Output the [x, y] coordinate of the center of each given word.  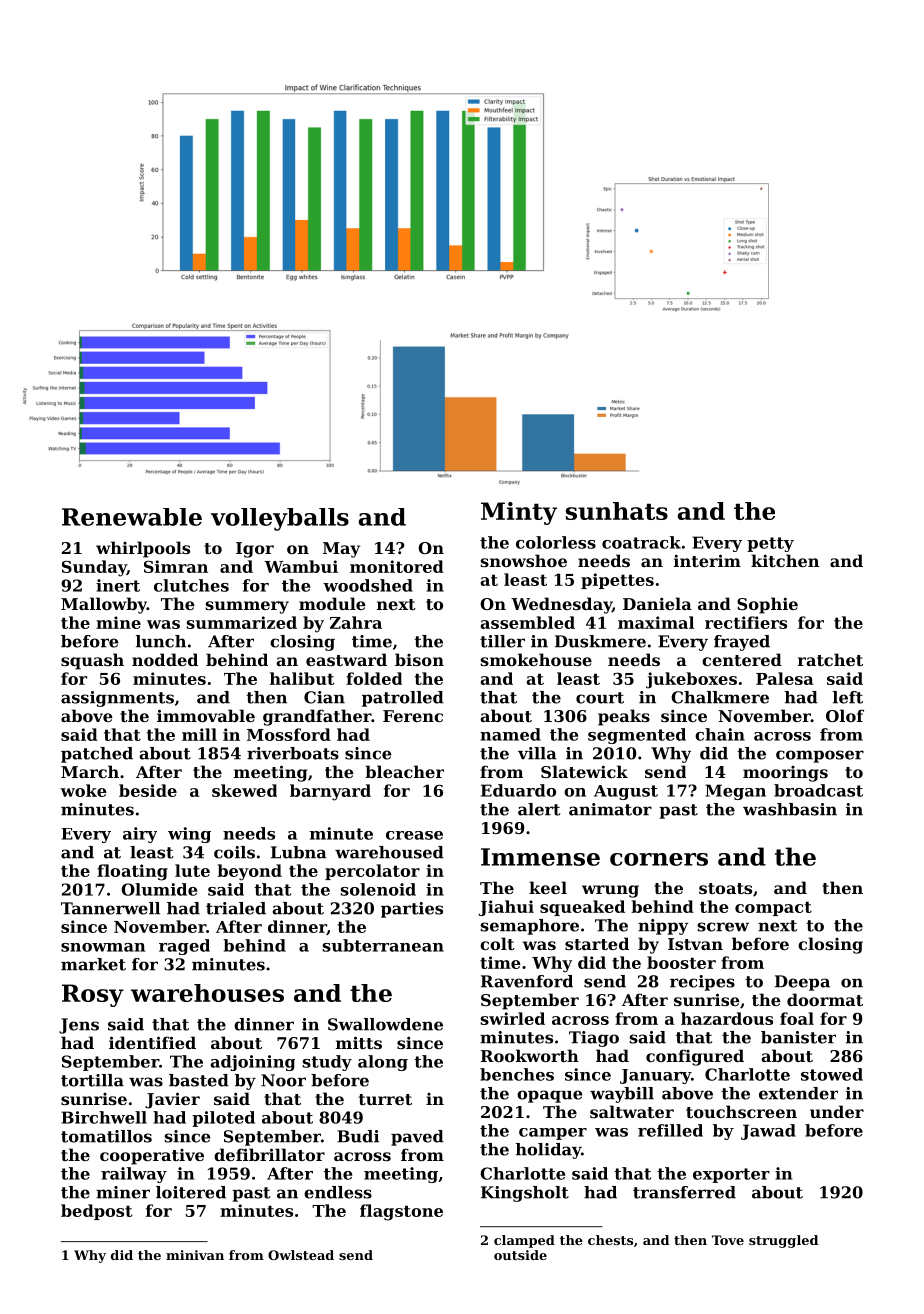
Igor [255, 550]
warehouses [207, 993]
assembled [527, 622]
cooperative [152, 1157]
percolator [372, 872]
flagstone [401, 1212]
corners [659, 859]
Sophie [767, 605]
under [837, 1111]
